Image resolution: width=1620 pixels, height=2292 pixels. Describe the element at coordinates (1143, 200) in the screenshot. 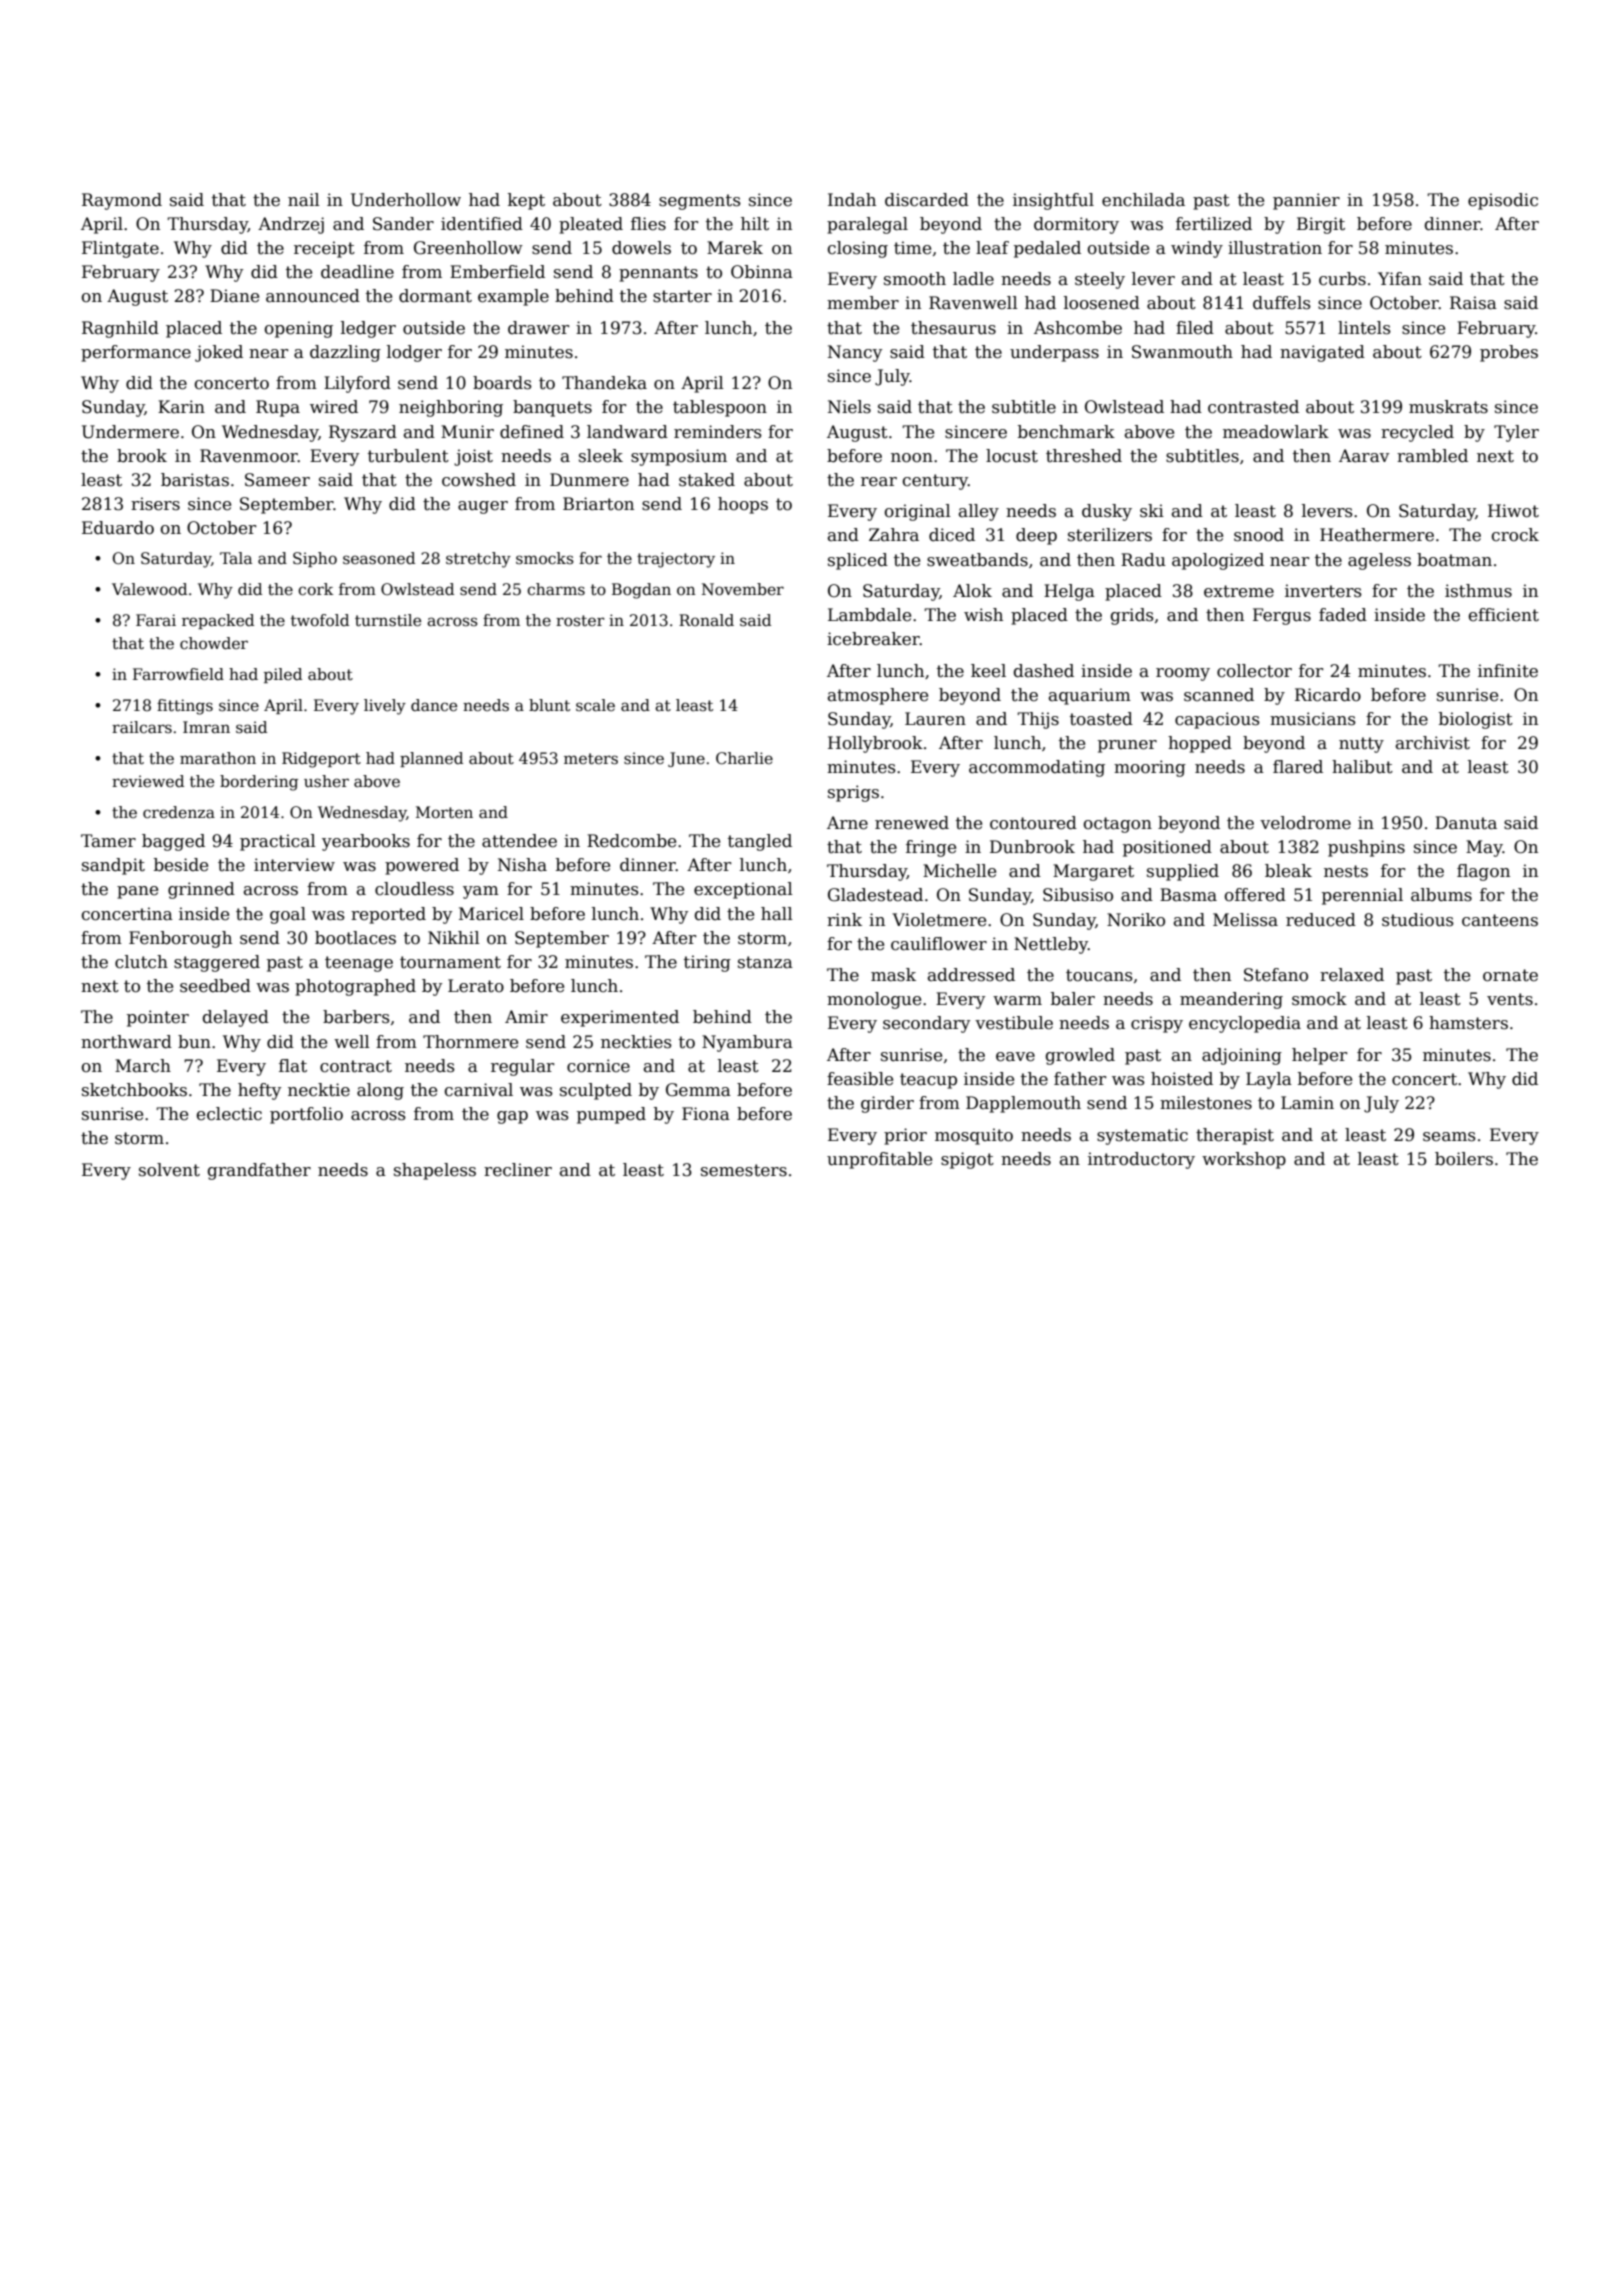

I see `enchilada` at that location.
